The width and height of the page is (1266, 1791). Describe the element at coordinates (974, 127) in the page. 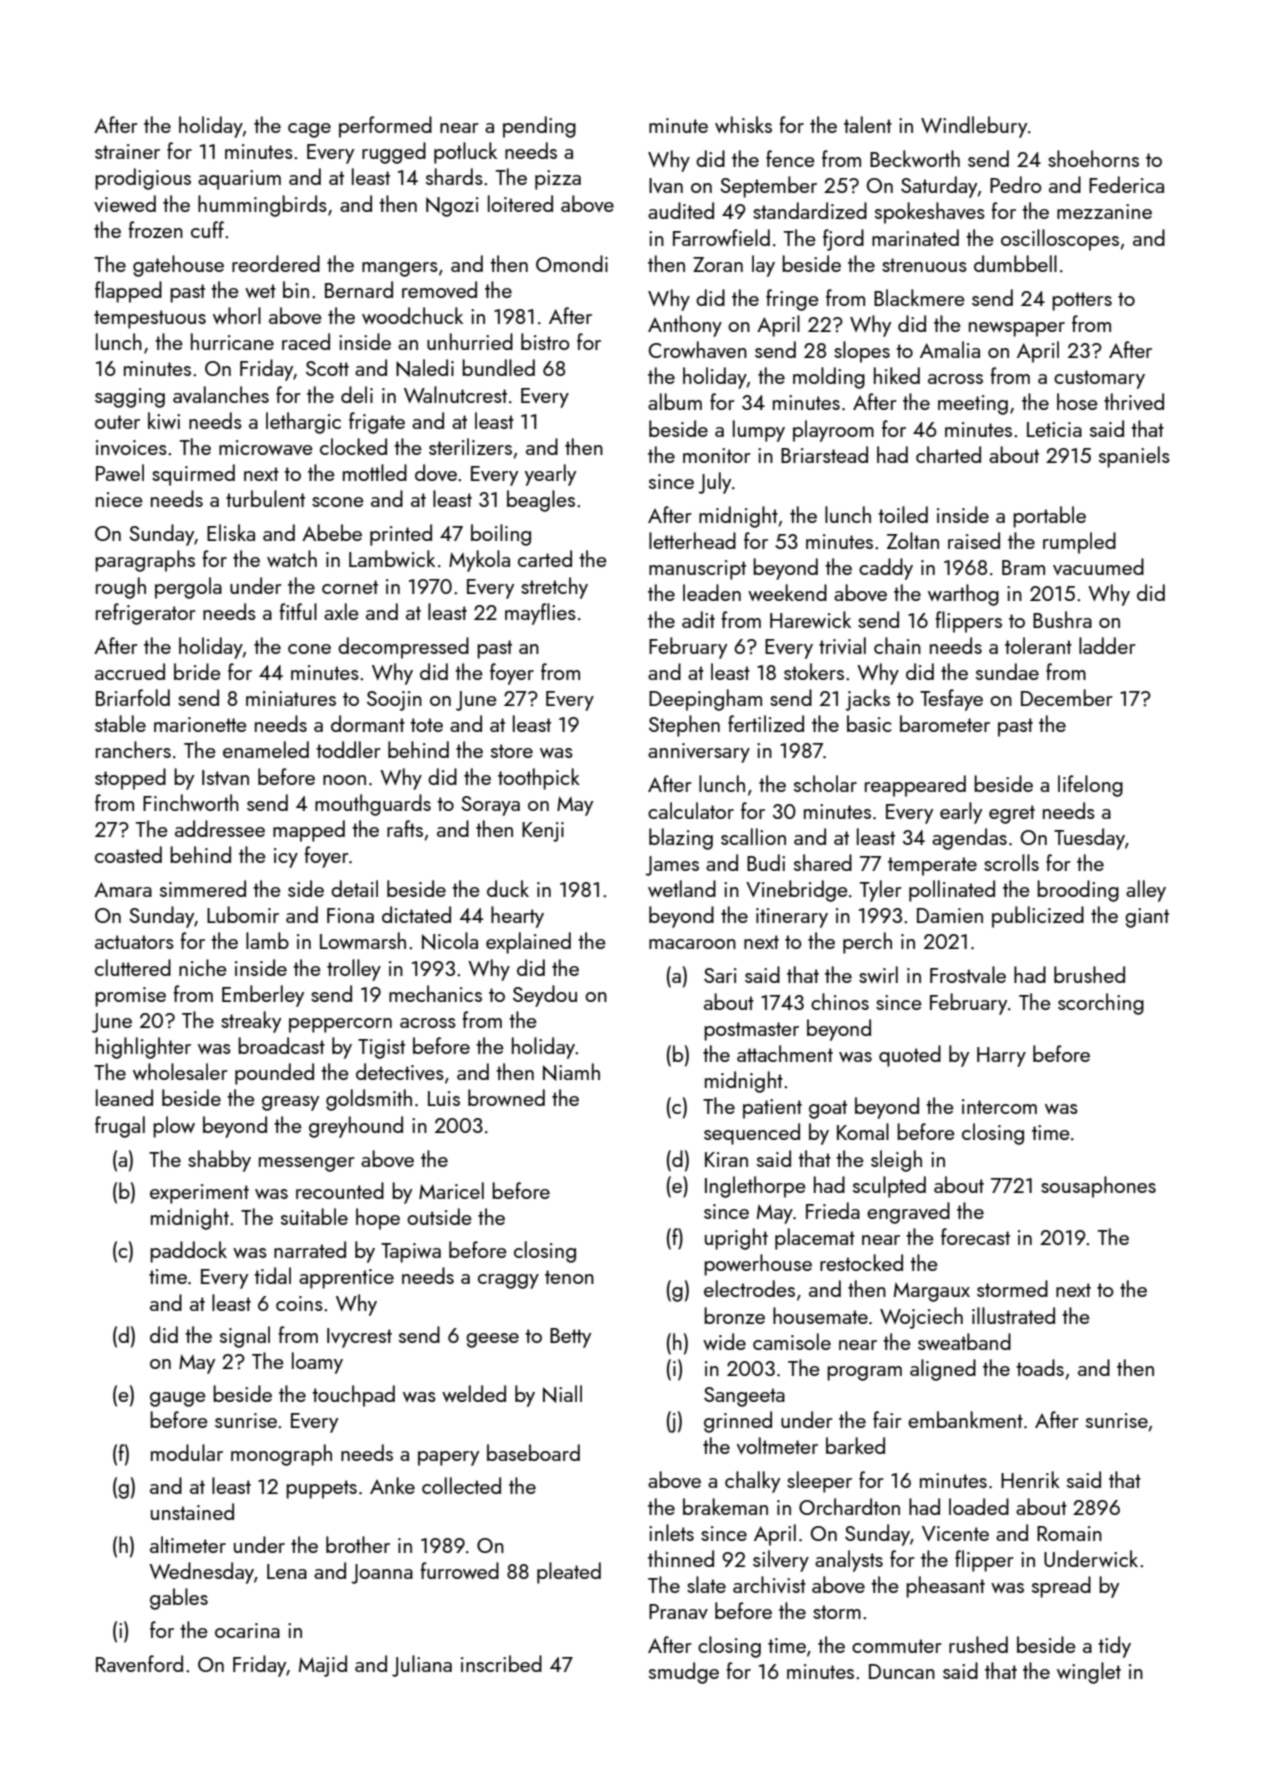

I see `Windlebury` at that location.
